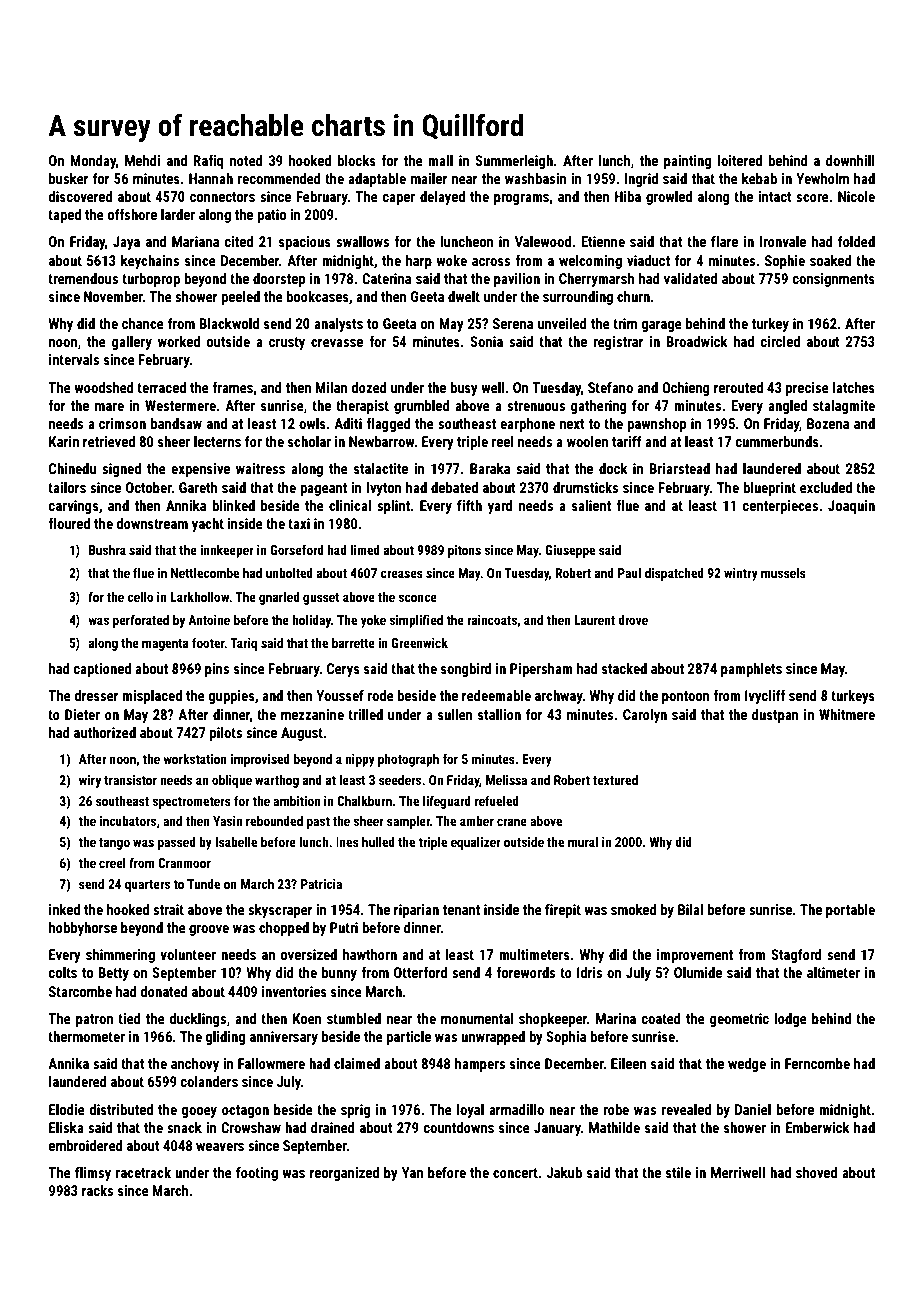  I want to click on Antoine, so click(209, 620).
